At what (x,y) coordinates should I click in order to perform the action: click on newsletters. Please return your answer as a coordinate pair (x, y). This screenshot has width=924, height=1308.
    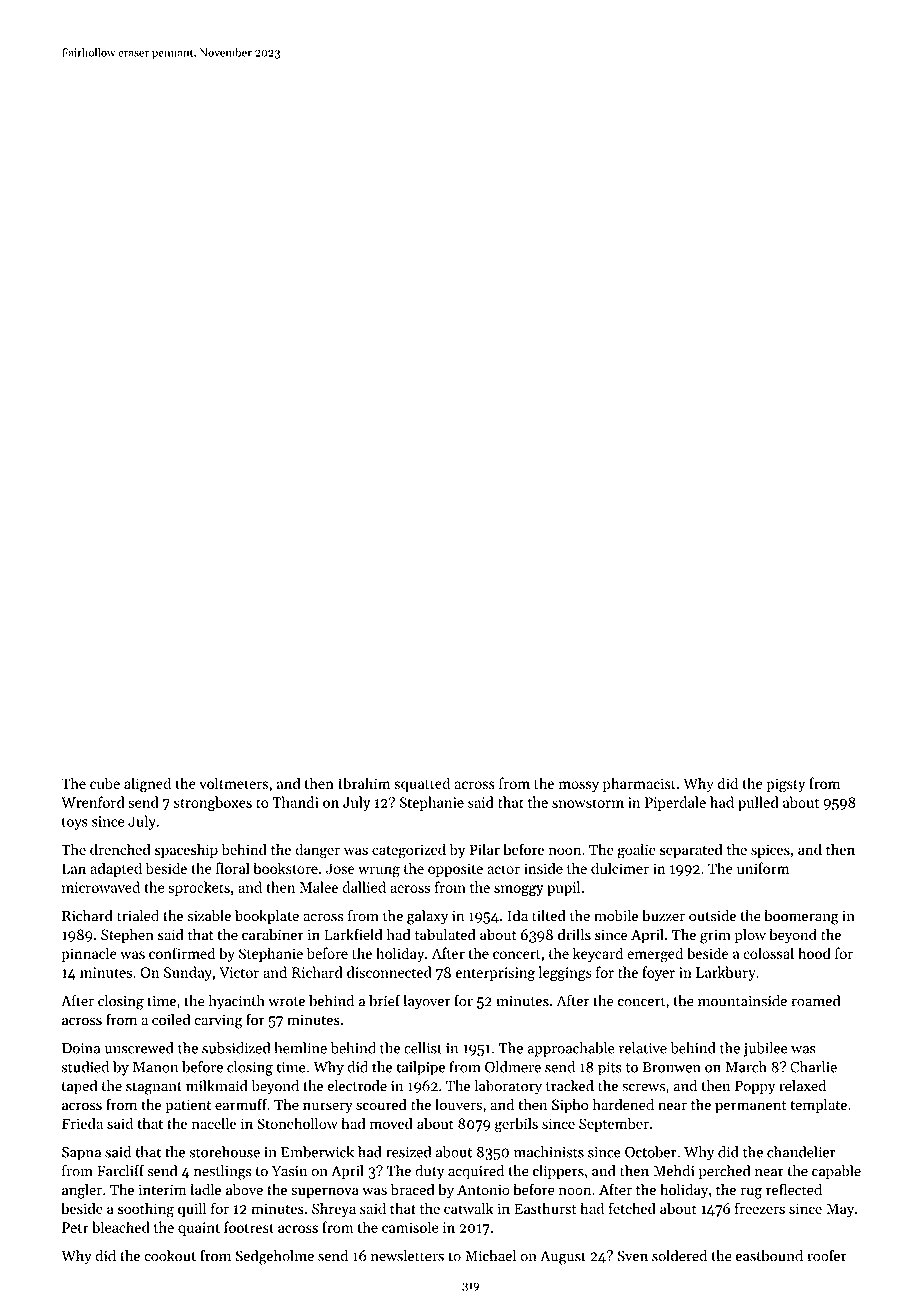
    Looking at the image, I should click on (407, 1256).
